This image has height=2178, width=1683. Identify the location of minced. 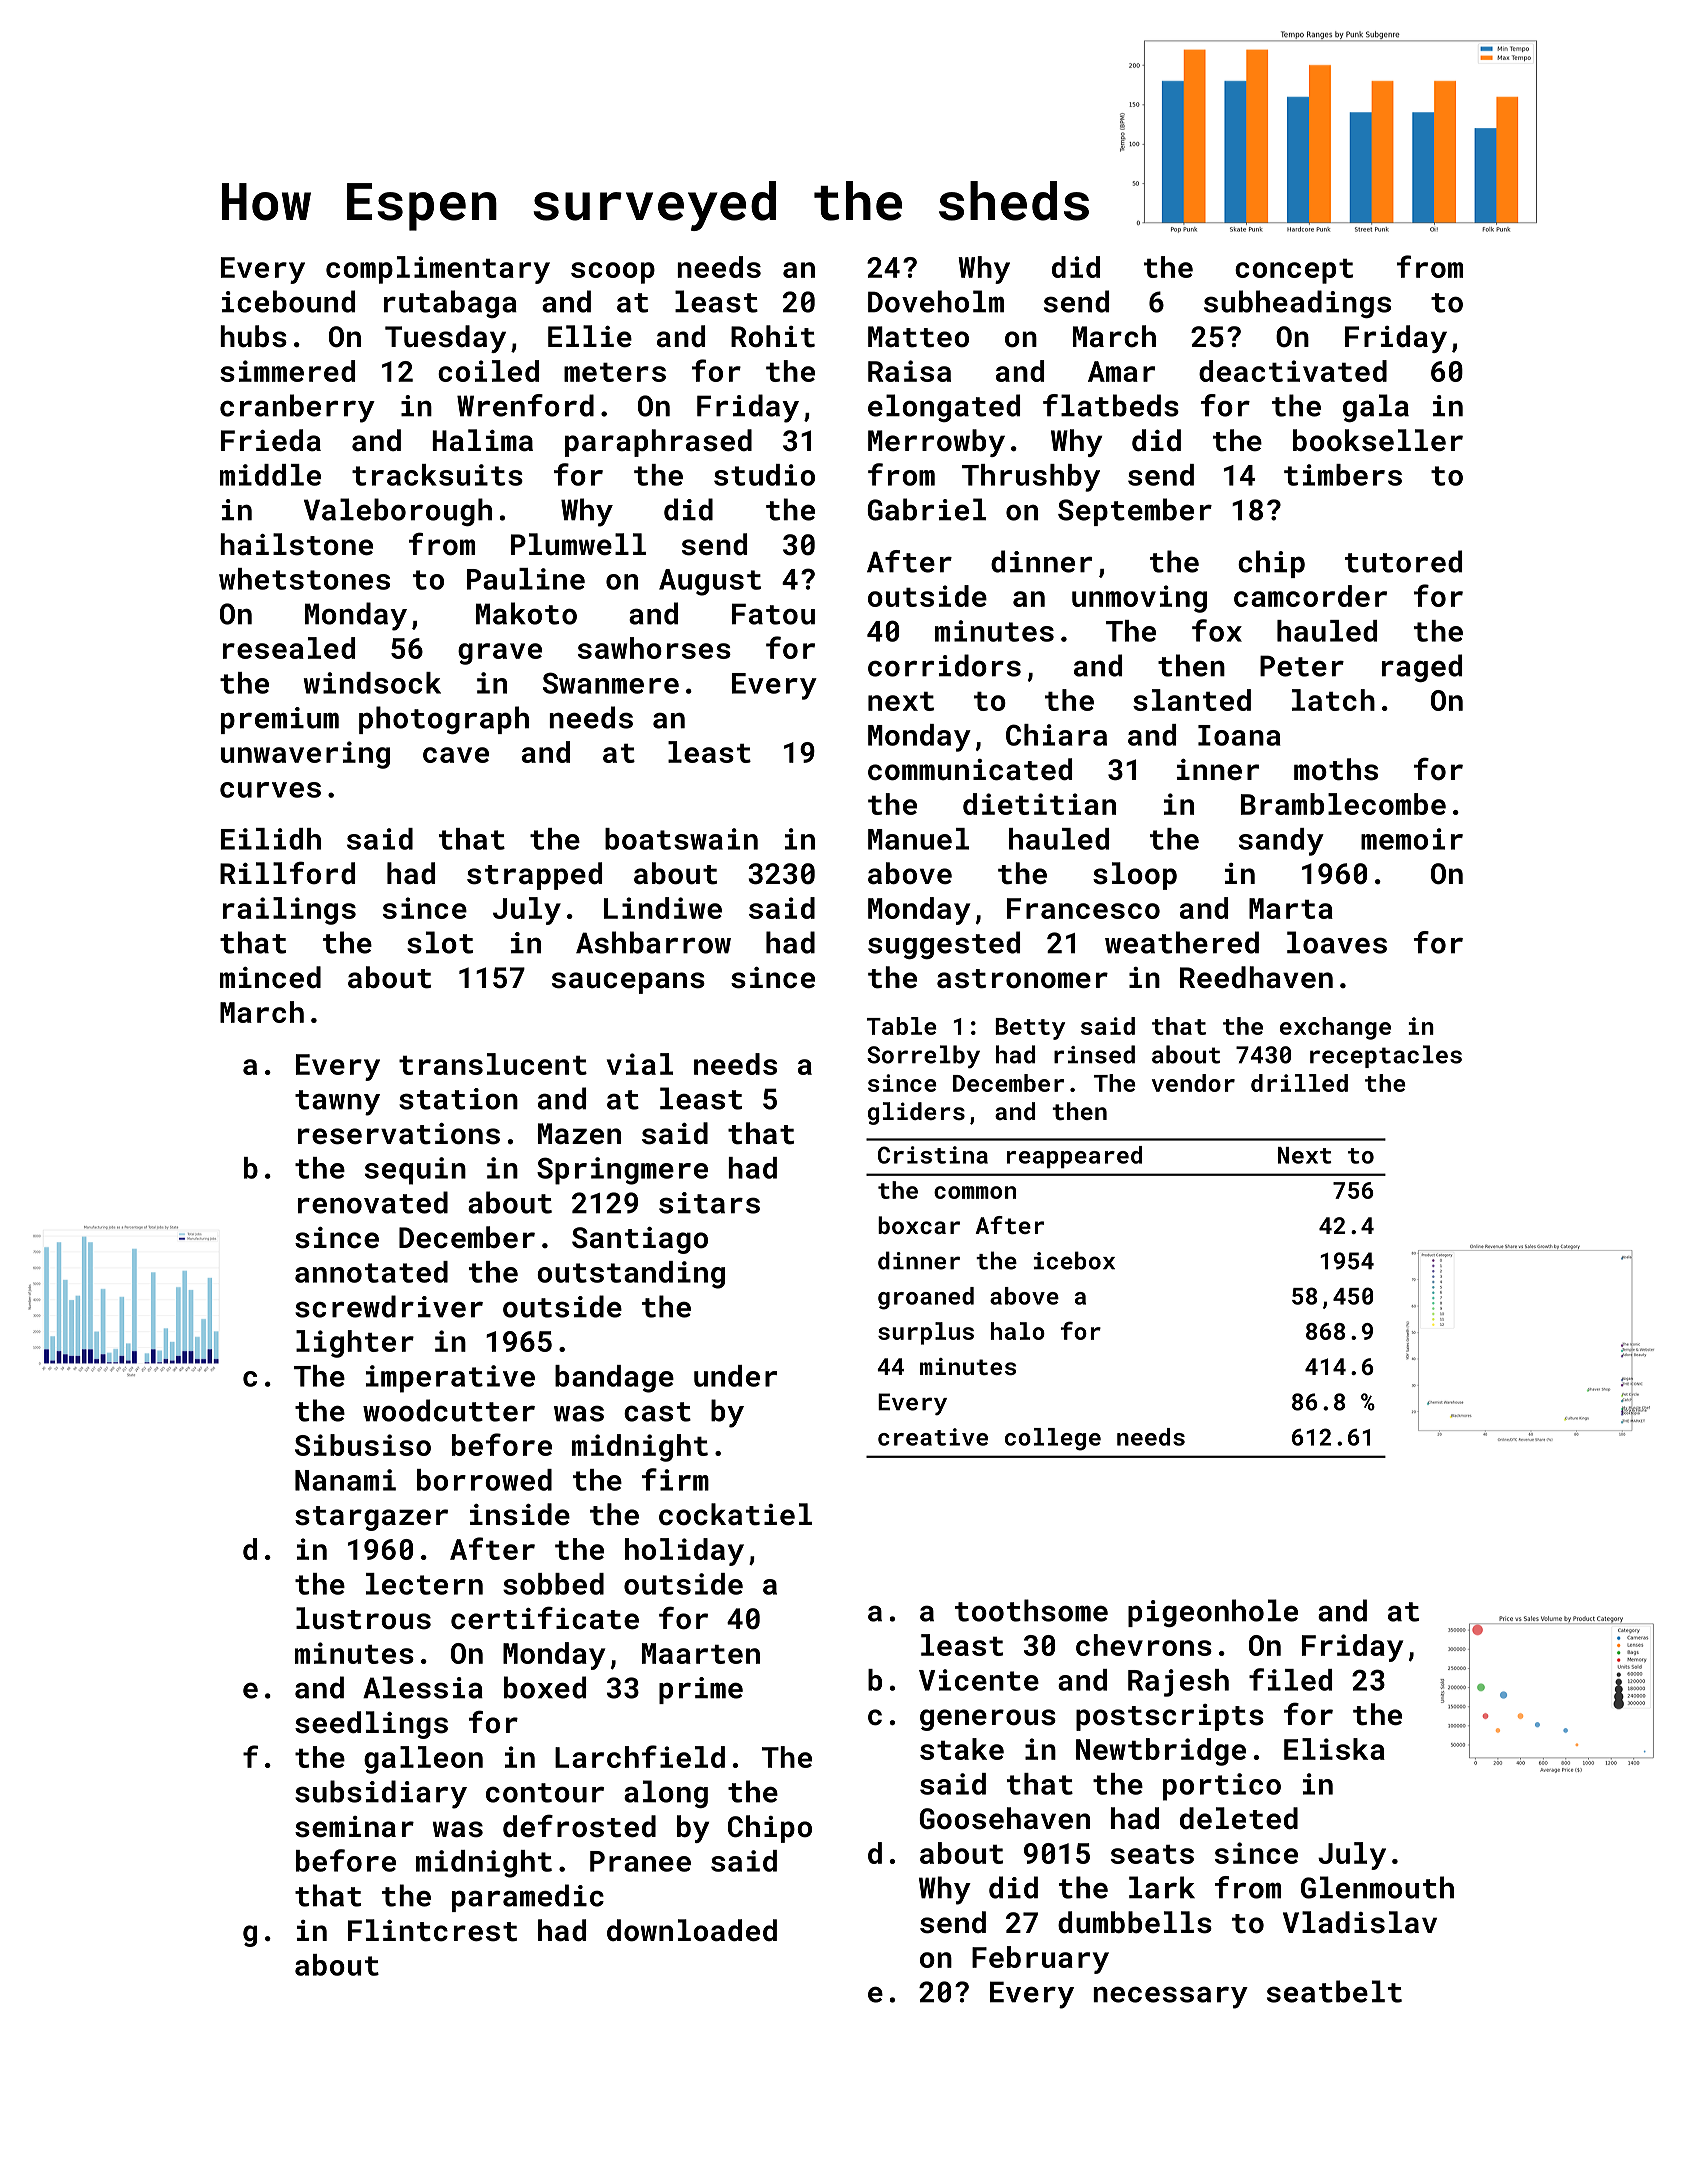
(270, 977).
